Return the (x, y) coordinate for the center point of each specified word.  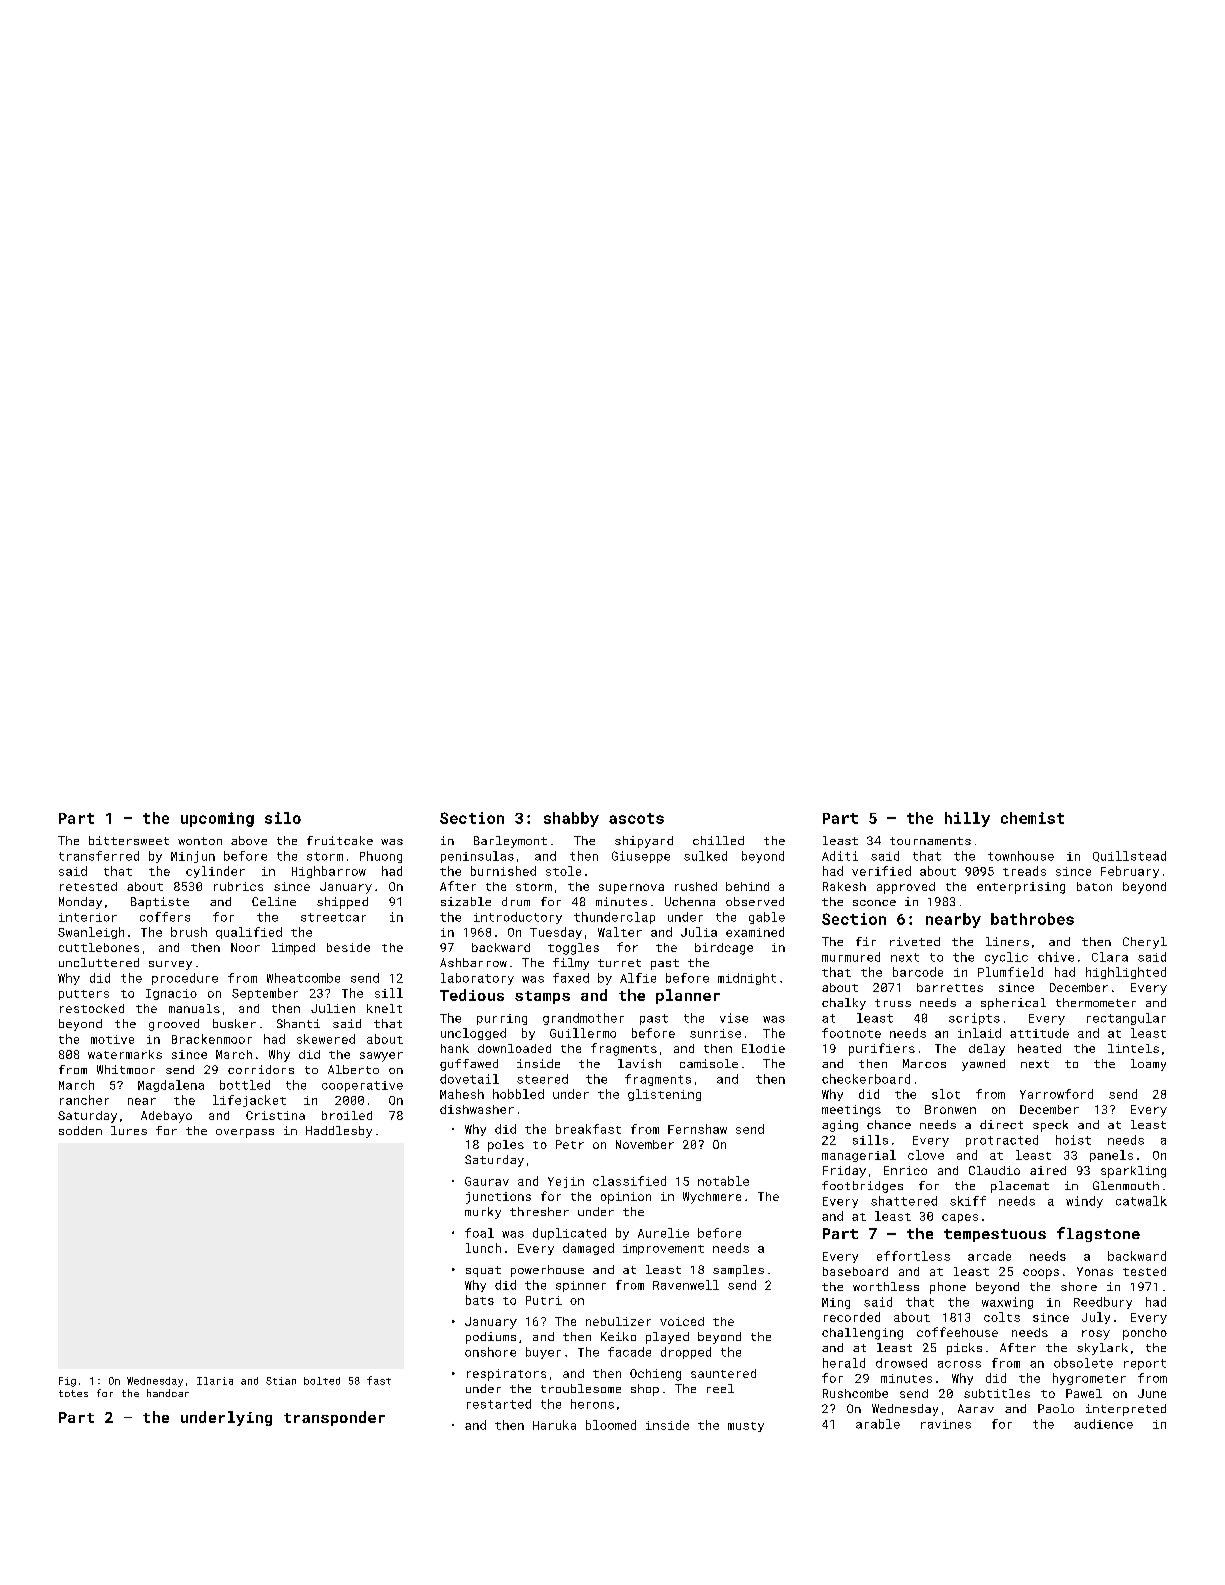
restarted (499, 1404)
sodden (80, 1130)
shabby (571, 819)
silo (283, 818)
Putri (544, 1300)
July (1096, 1318)
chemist (1032, 818)
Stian (281, 1381)
